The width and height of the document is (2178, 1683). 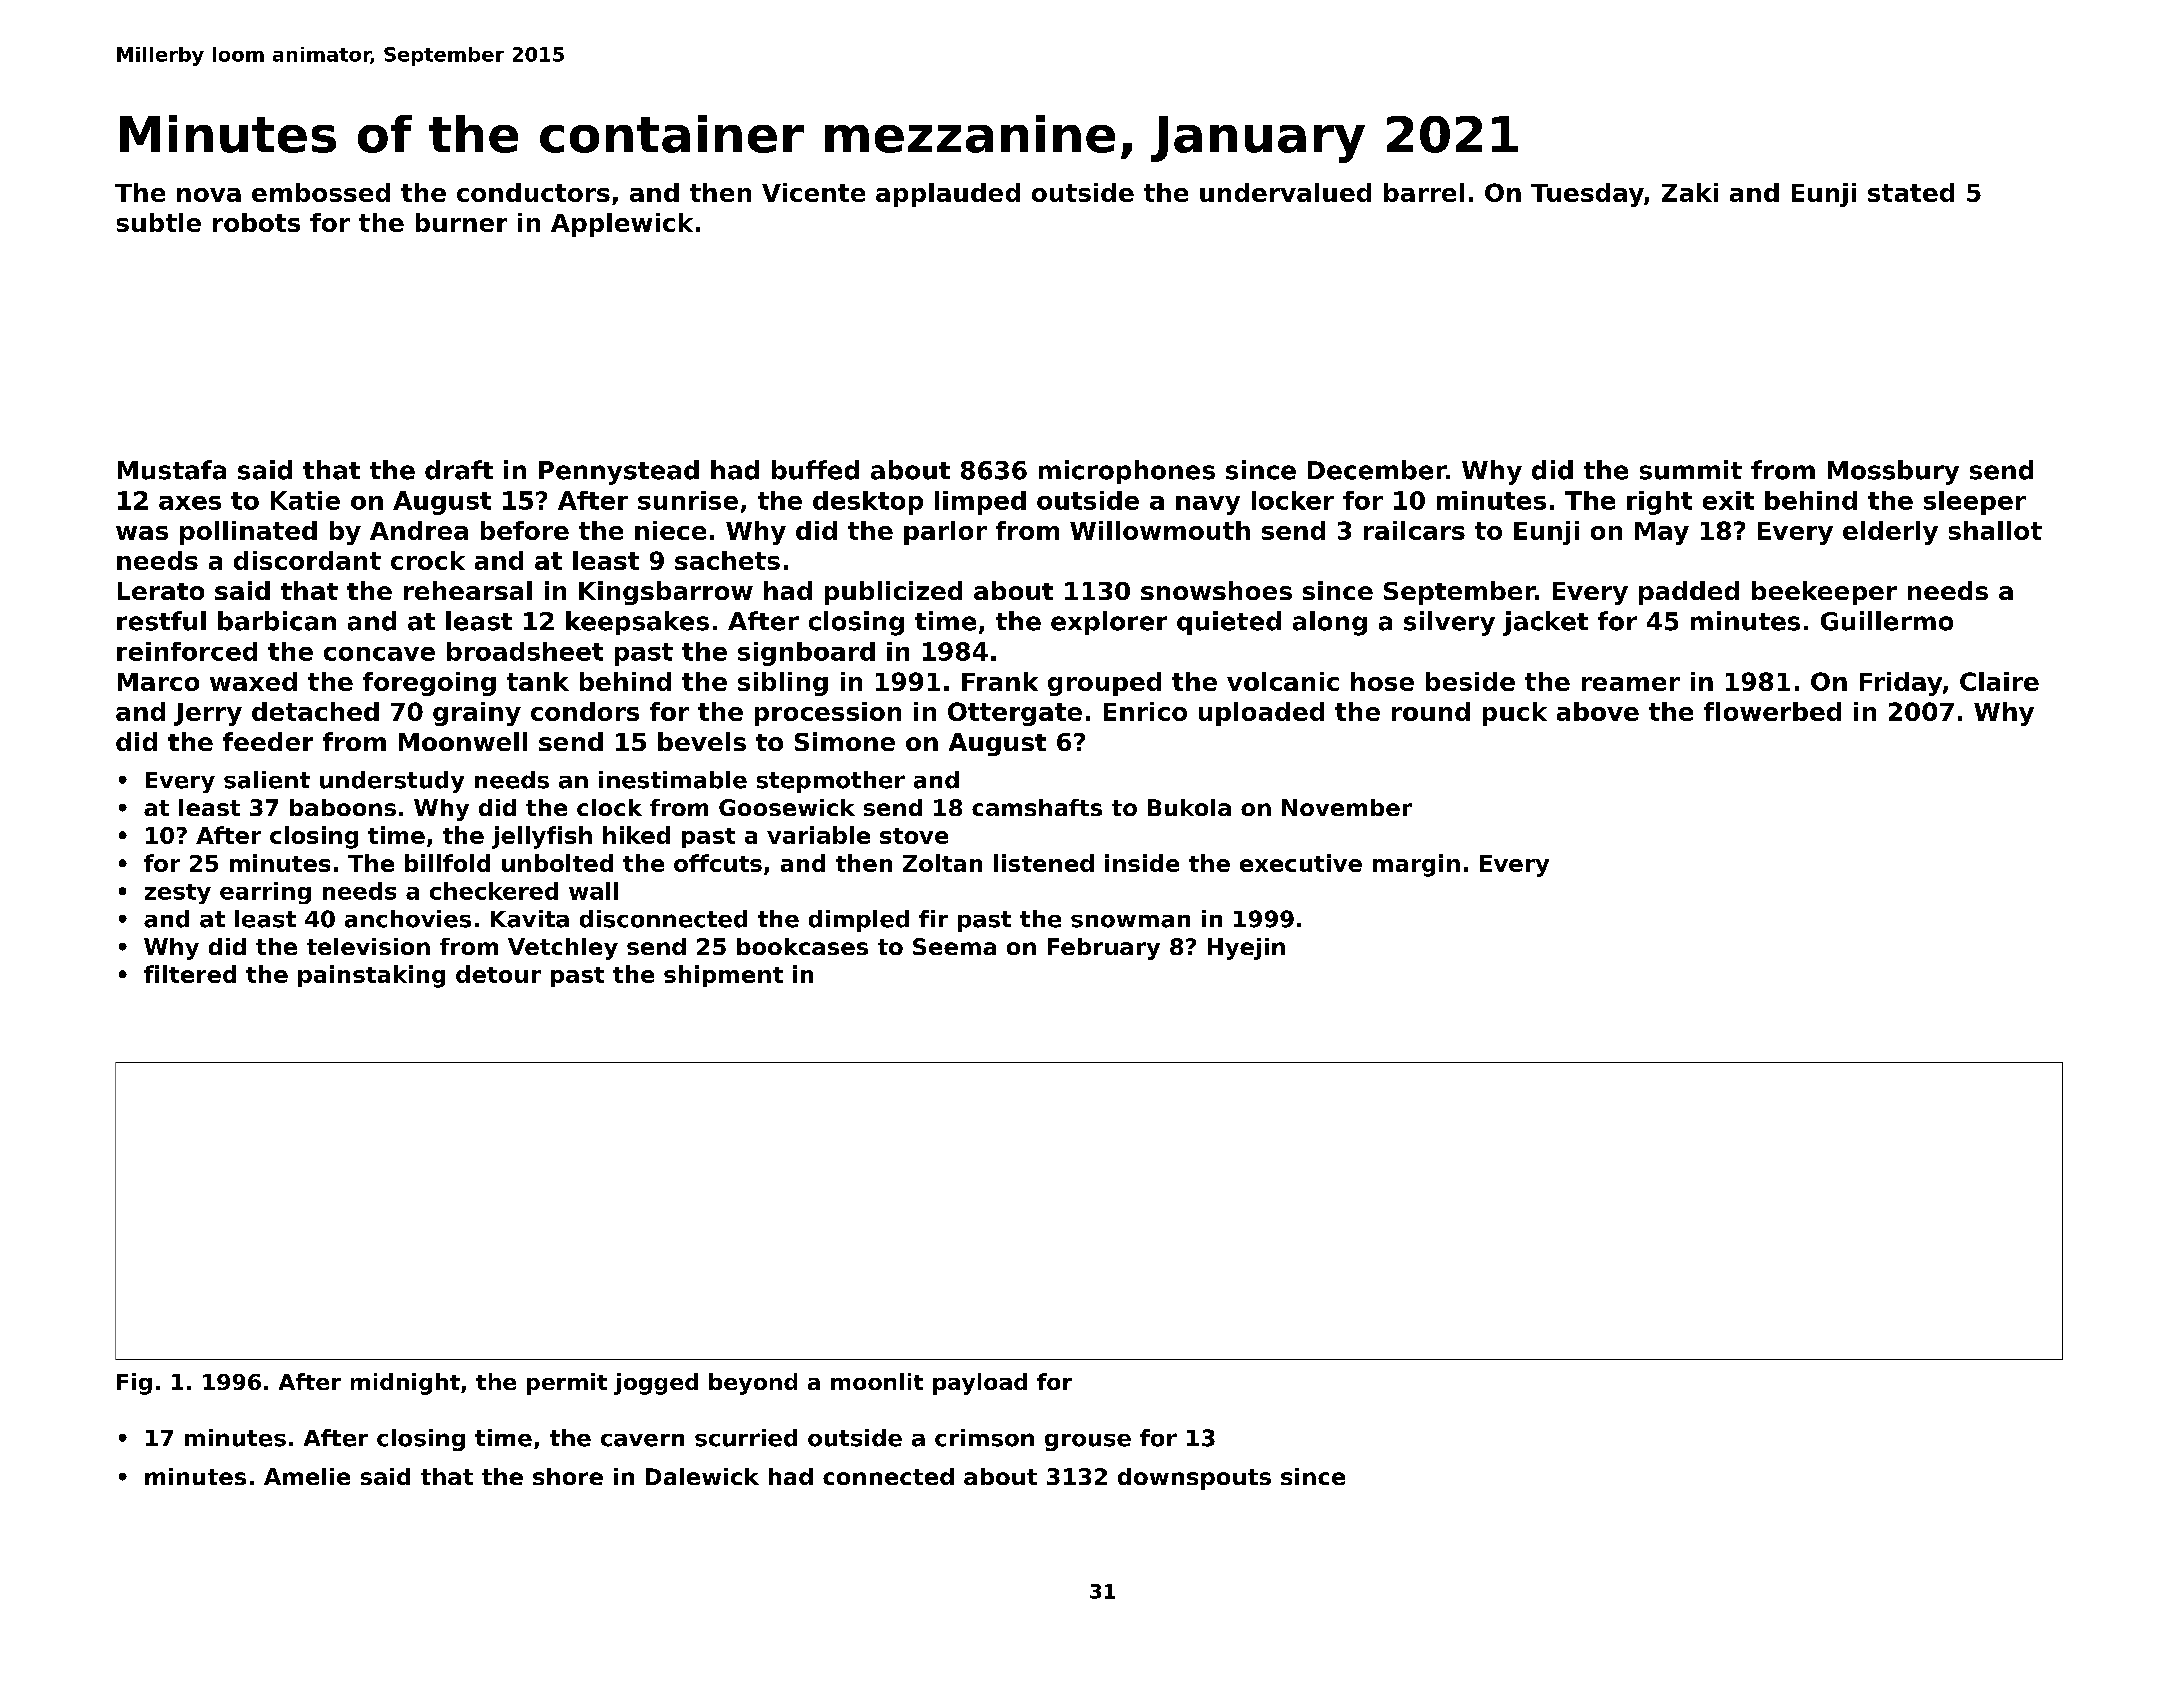 What do you see at coordinates (178, 894) in the document?
I see `zesty` at bounding box center [178, 894].
